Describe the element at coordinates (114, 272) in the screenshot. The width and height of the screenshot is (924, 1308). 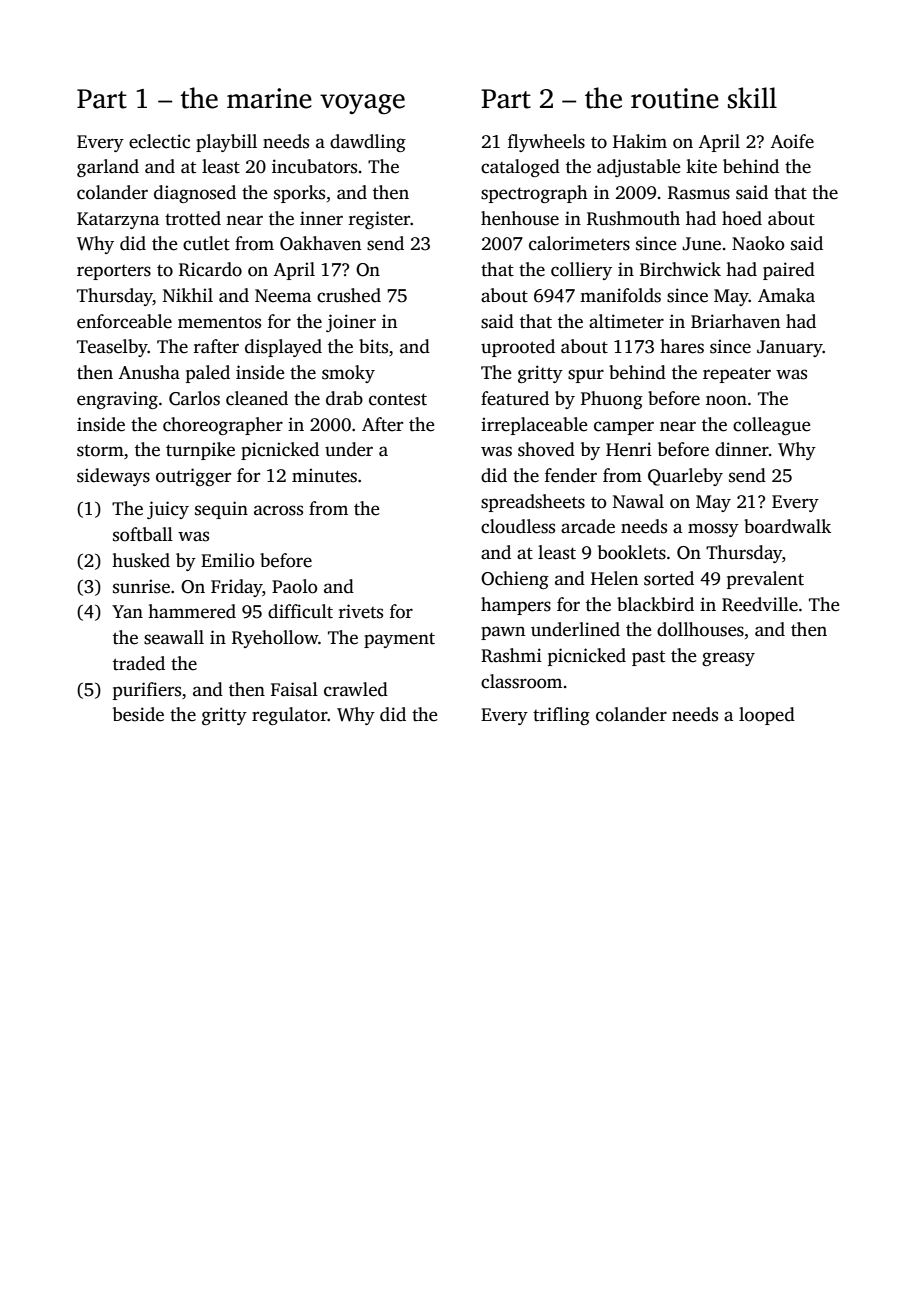
I see `reporters` at that location.
